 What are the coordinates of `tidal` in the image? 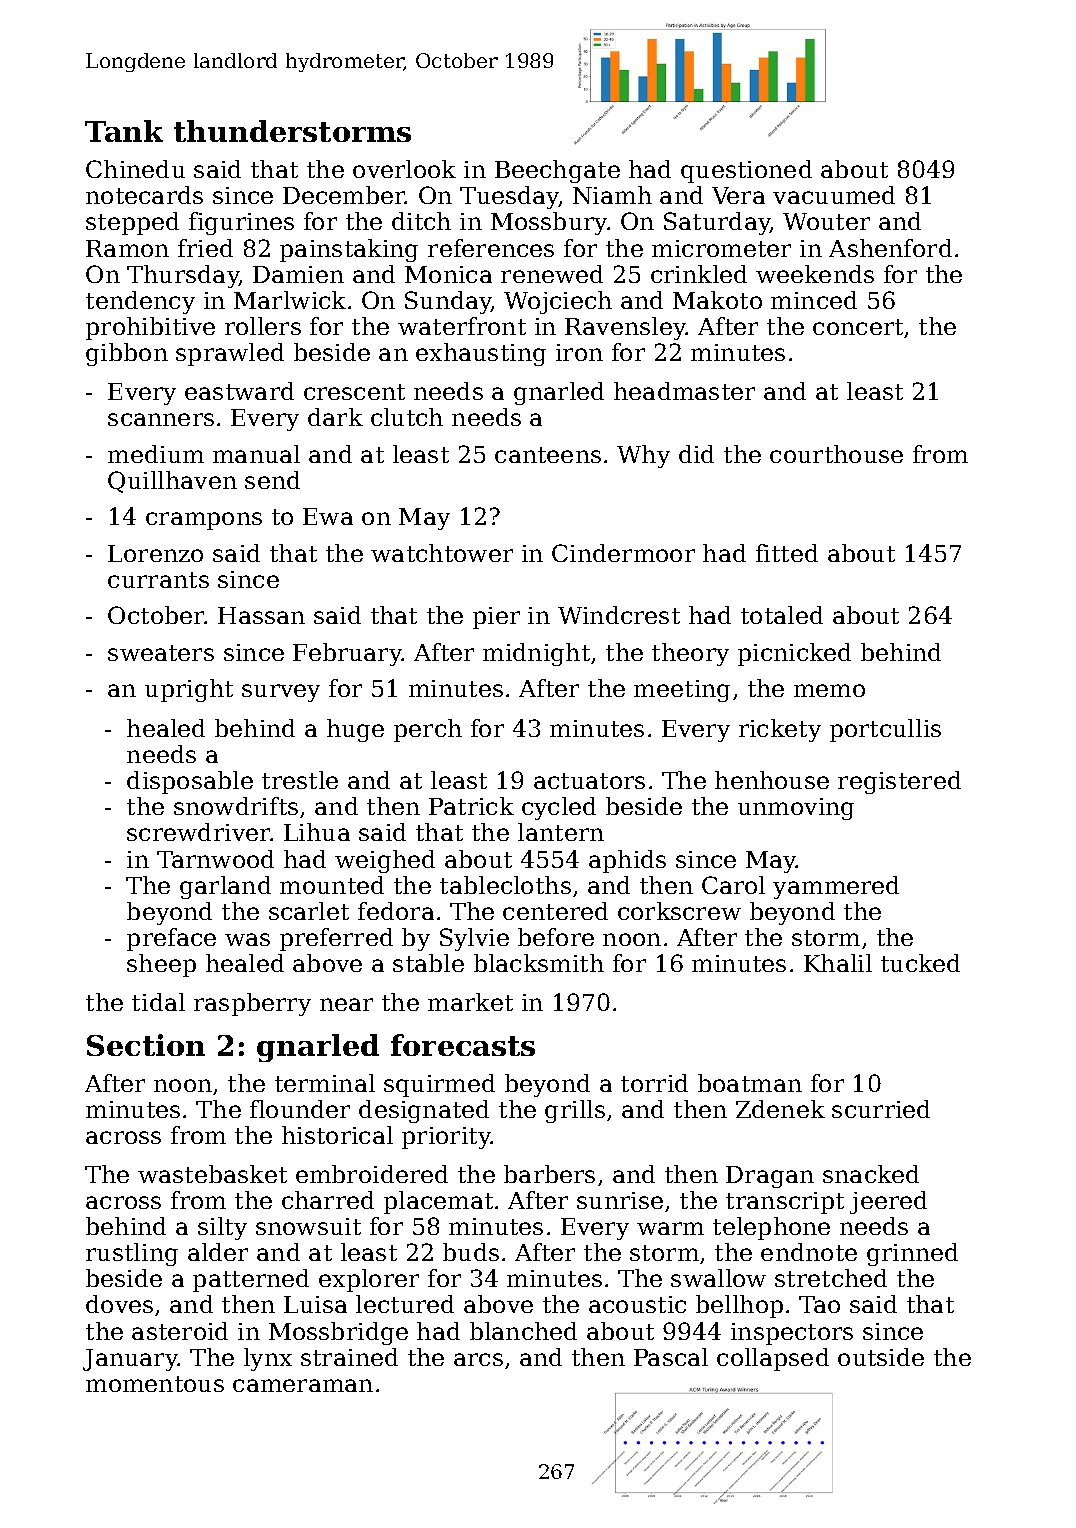 It's located at (158, 1002).
